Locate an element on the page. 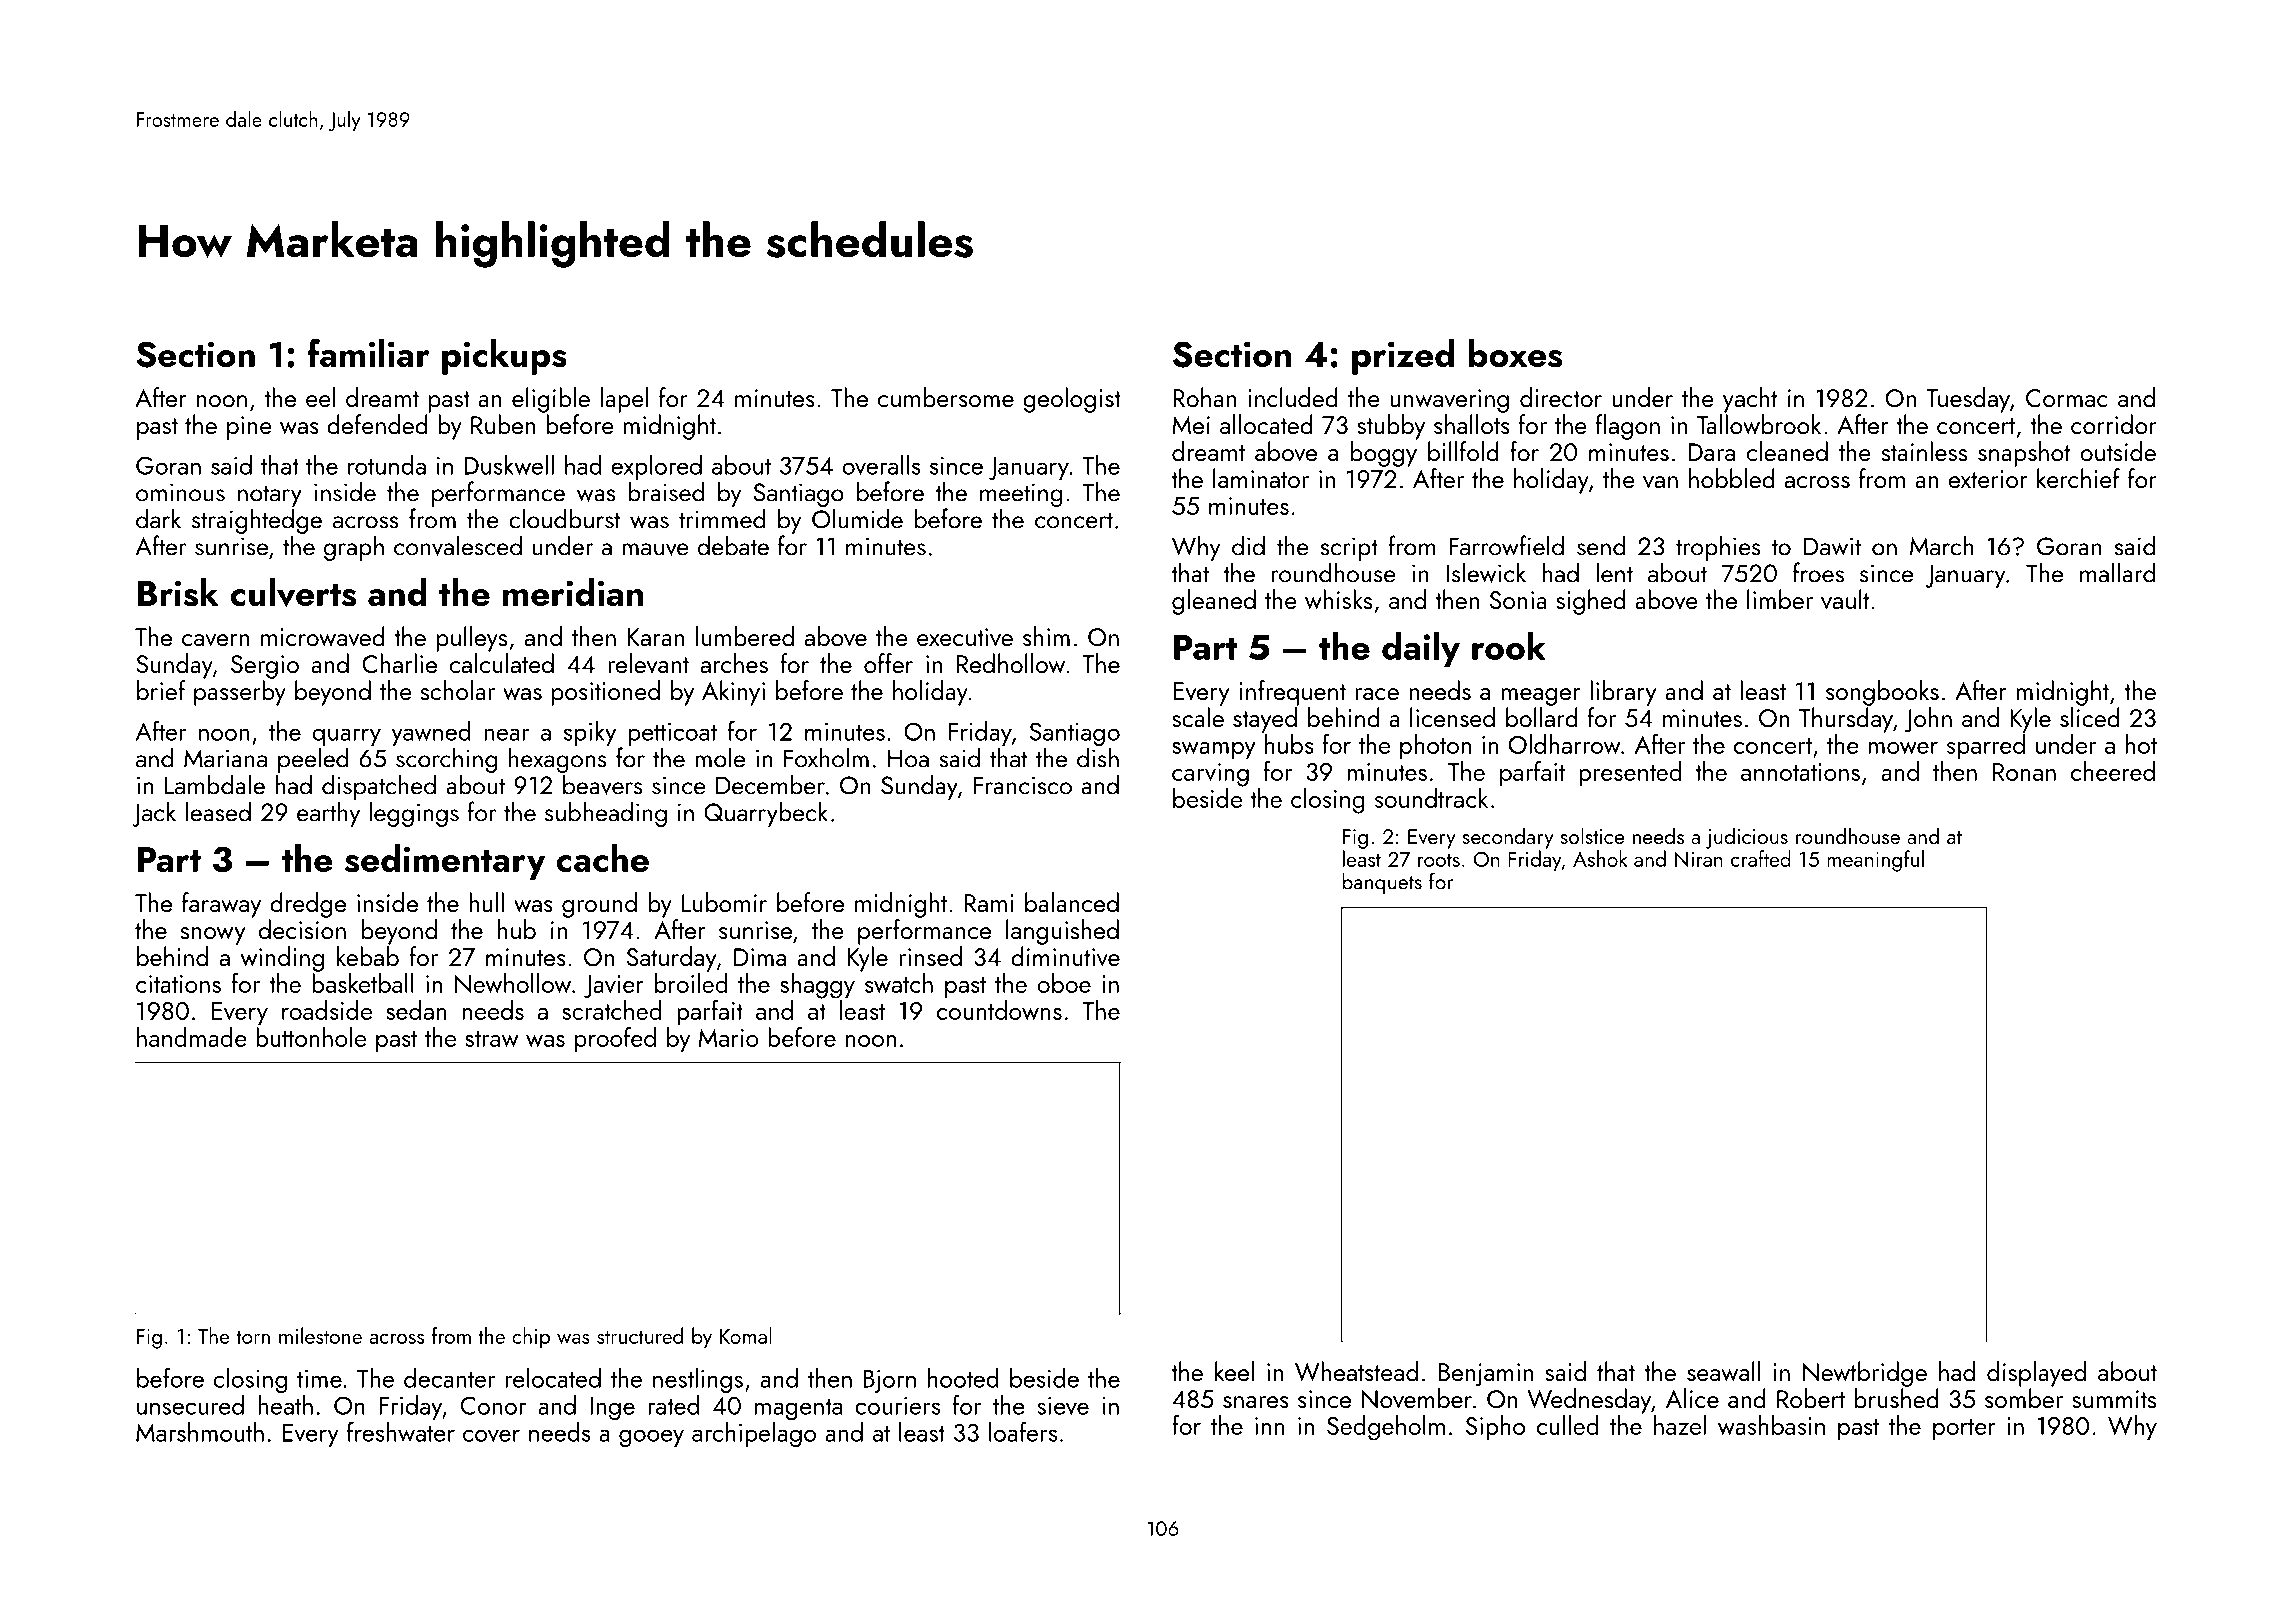 The width and height of the image is (2292, 1620). banquets is located at coordinates (1382, 883).
